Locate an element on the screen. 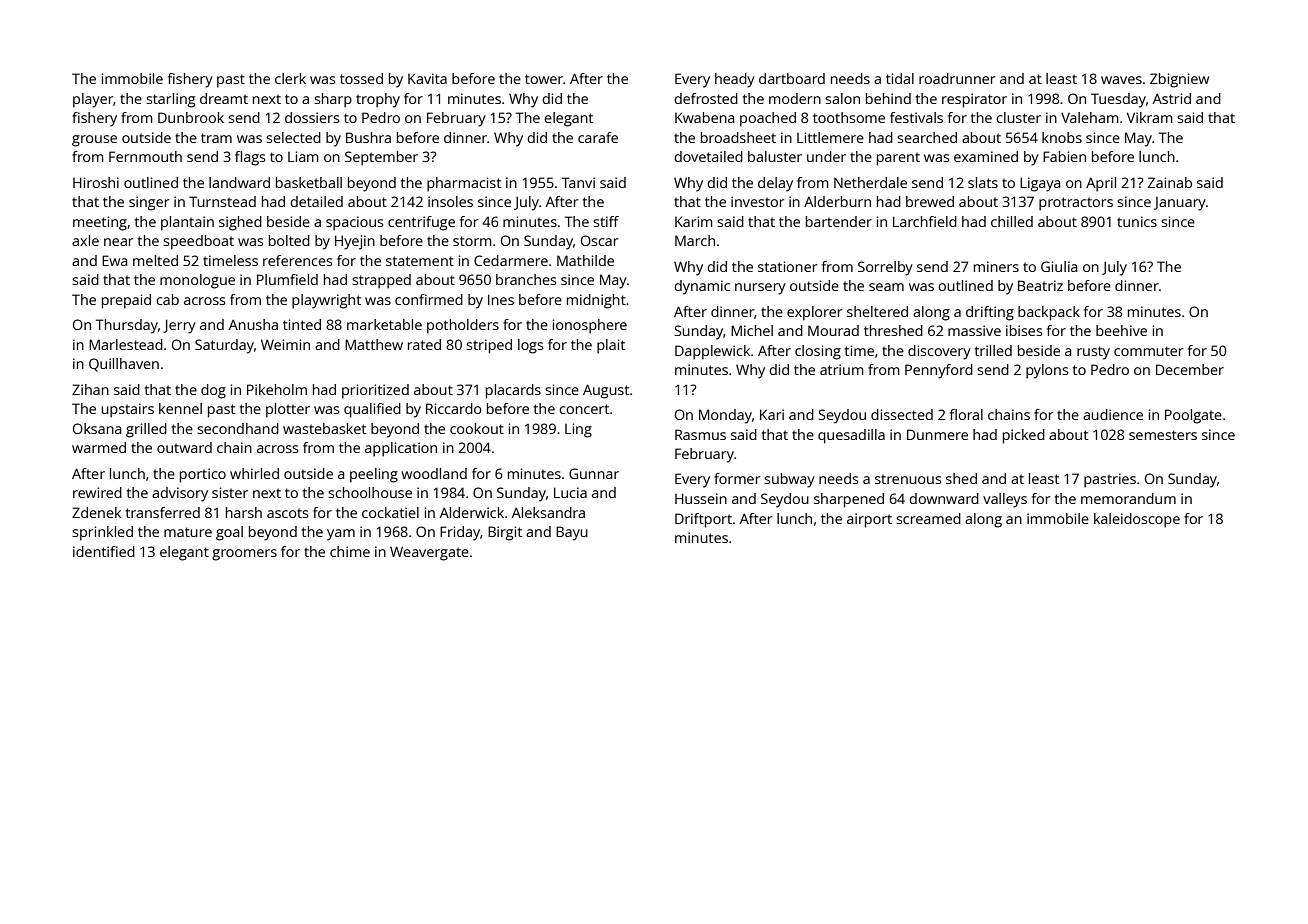 Image resolution: width=1308 pixels, height=924 pixels. roadrunner is located at coordinates (957, 78).
